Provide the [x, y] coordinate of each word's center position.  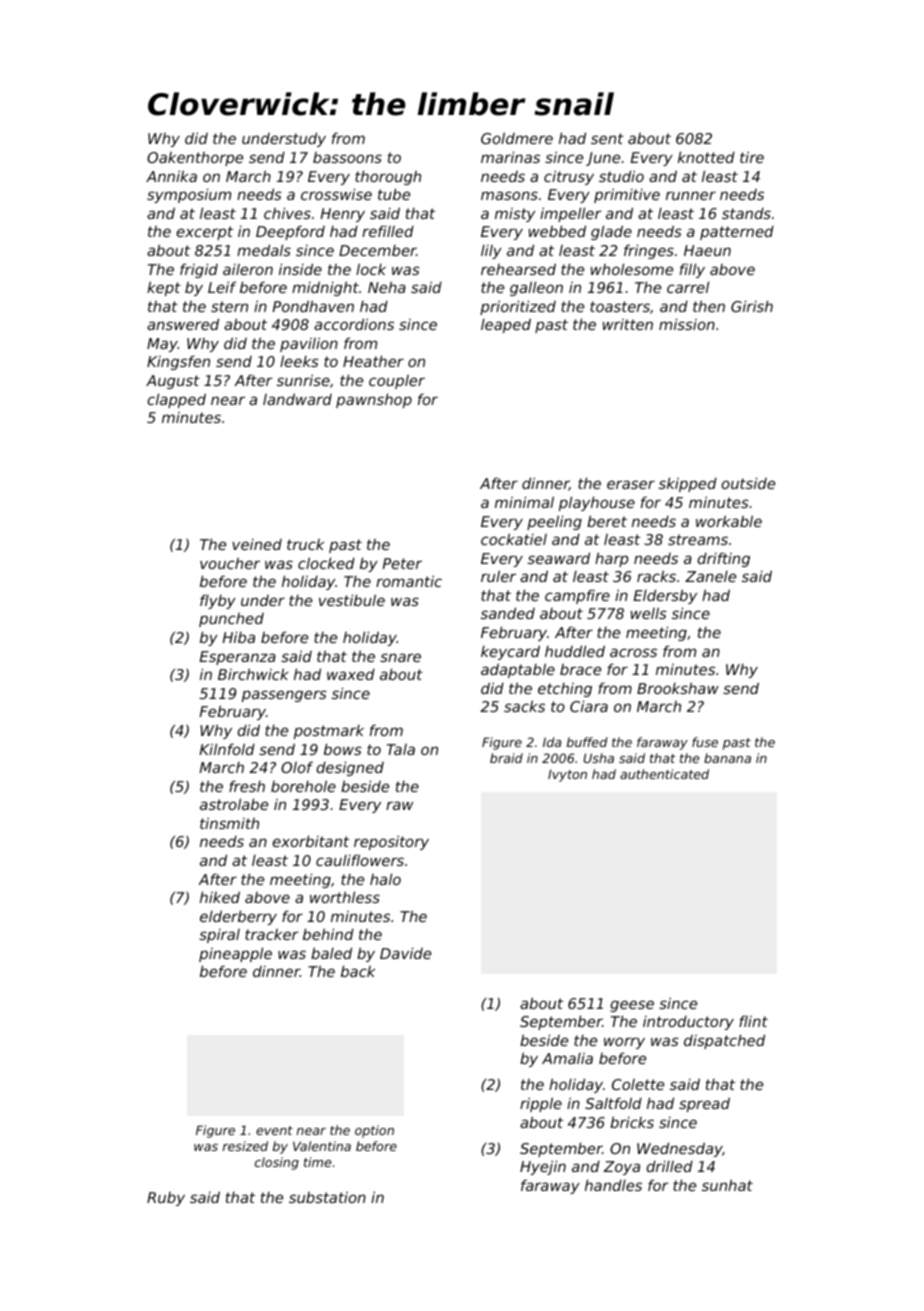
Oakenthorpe [195, 159]
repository [391, 842]
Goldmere [517, 138]
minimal [524, 502]
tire [752, 157]
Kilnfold [227, 749]
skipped [688, 484]
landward [297, 399]
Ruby [166, 1199]
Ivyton [567, 775]
